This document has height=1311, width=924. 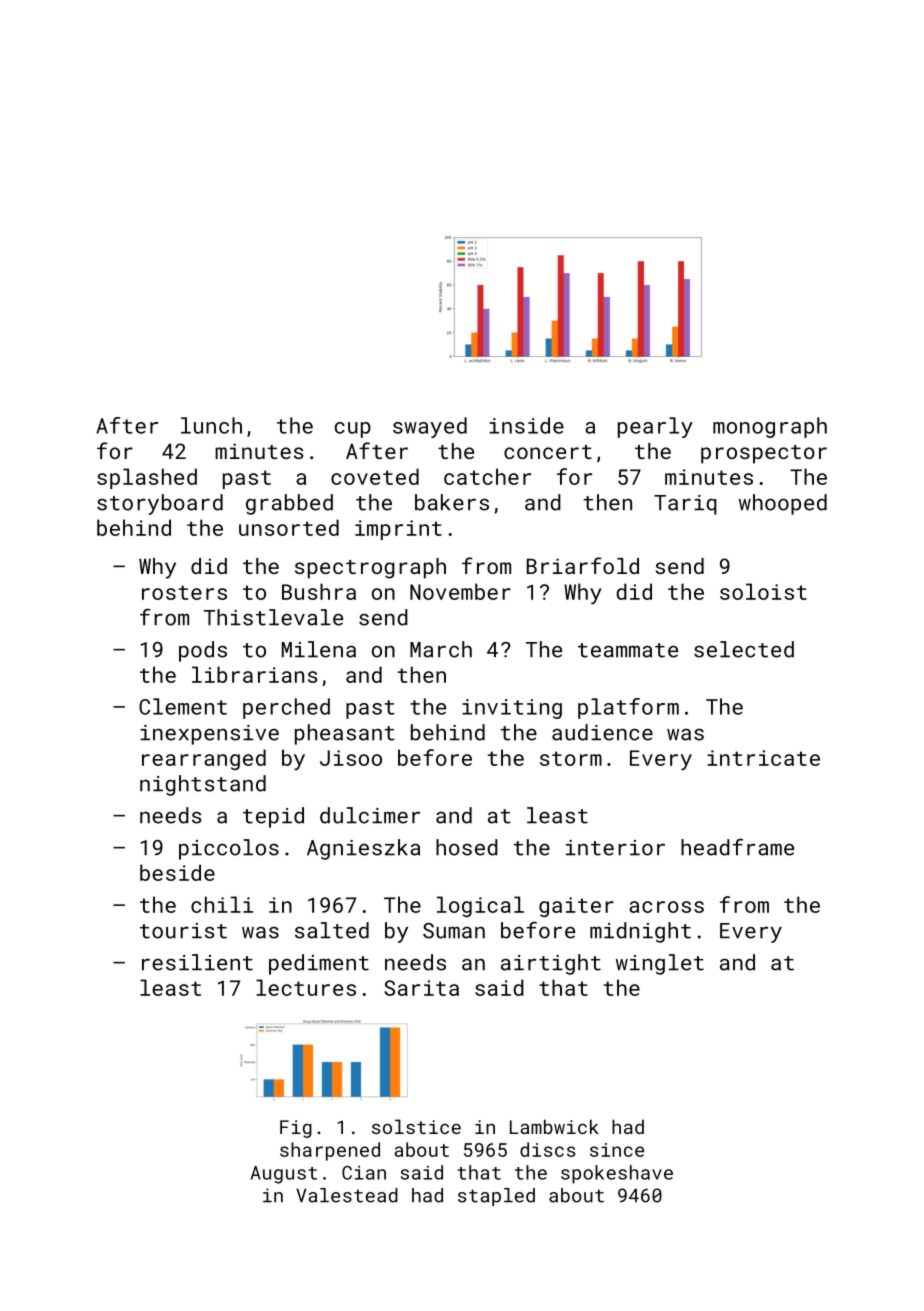 I want to click on inside, so click(x=526, y=425).
